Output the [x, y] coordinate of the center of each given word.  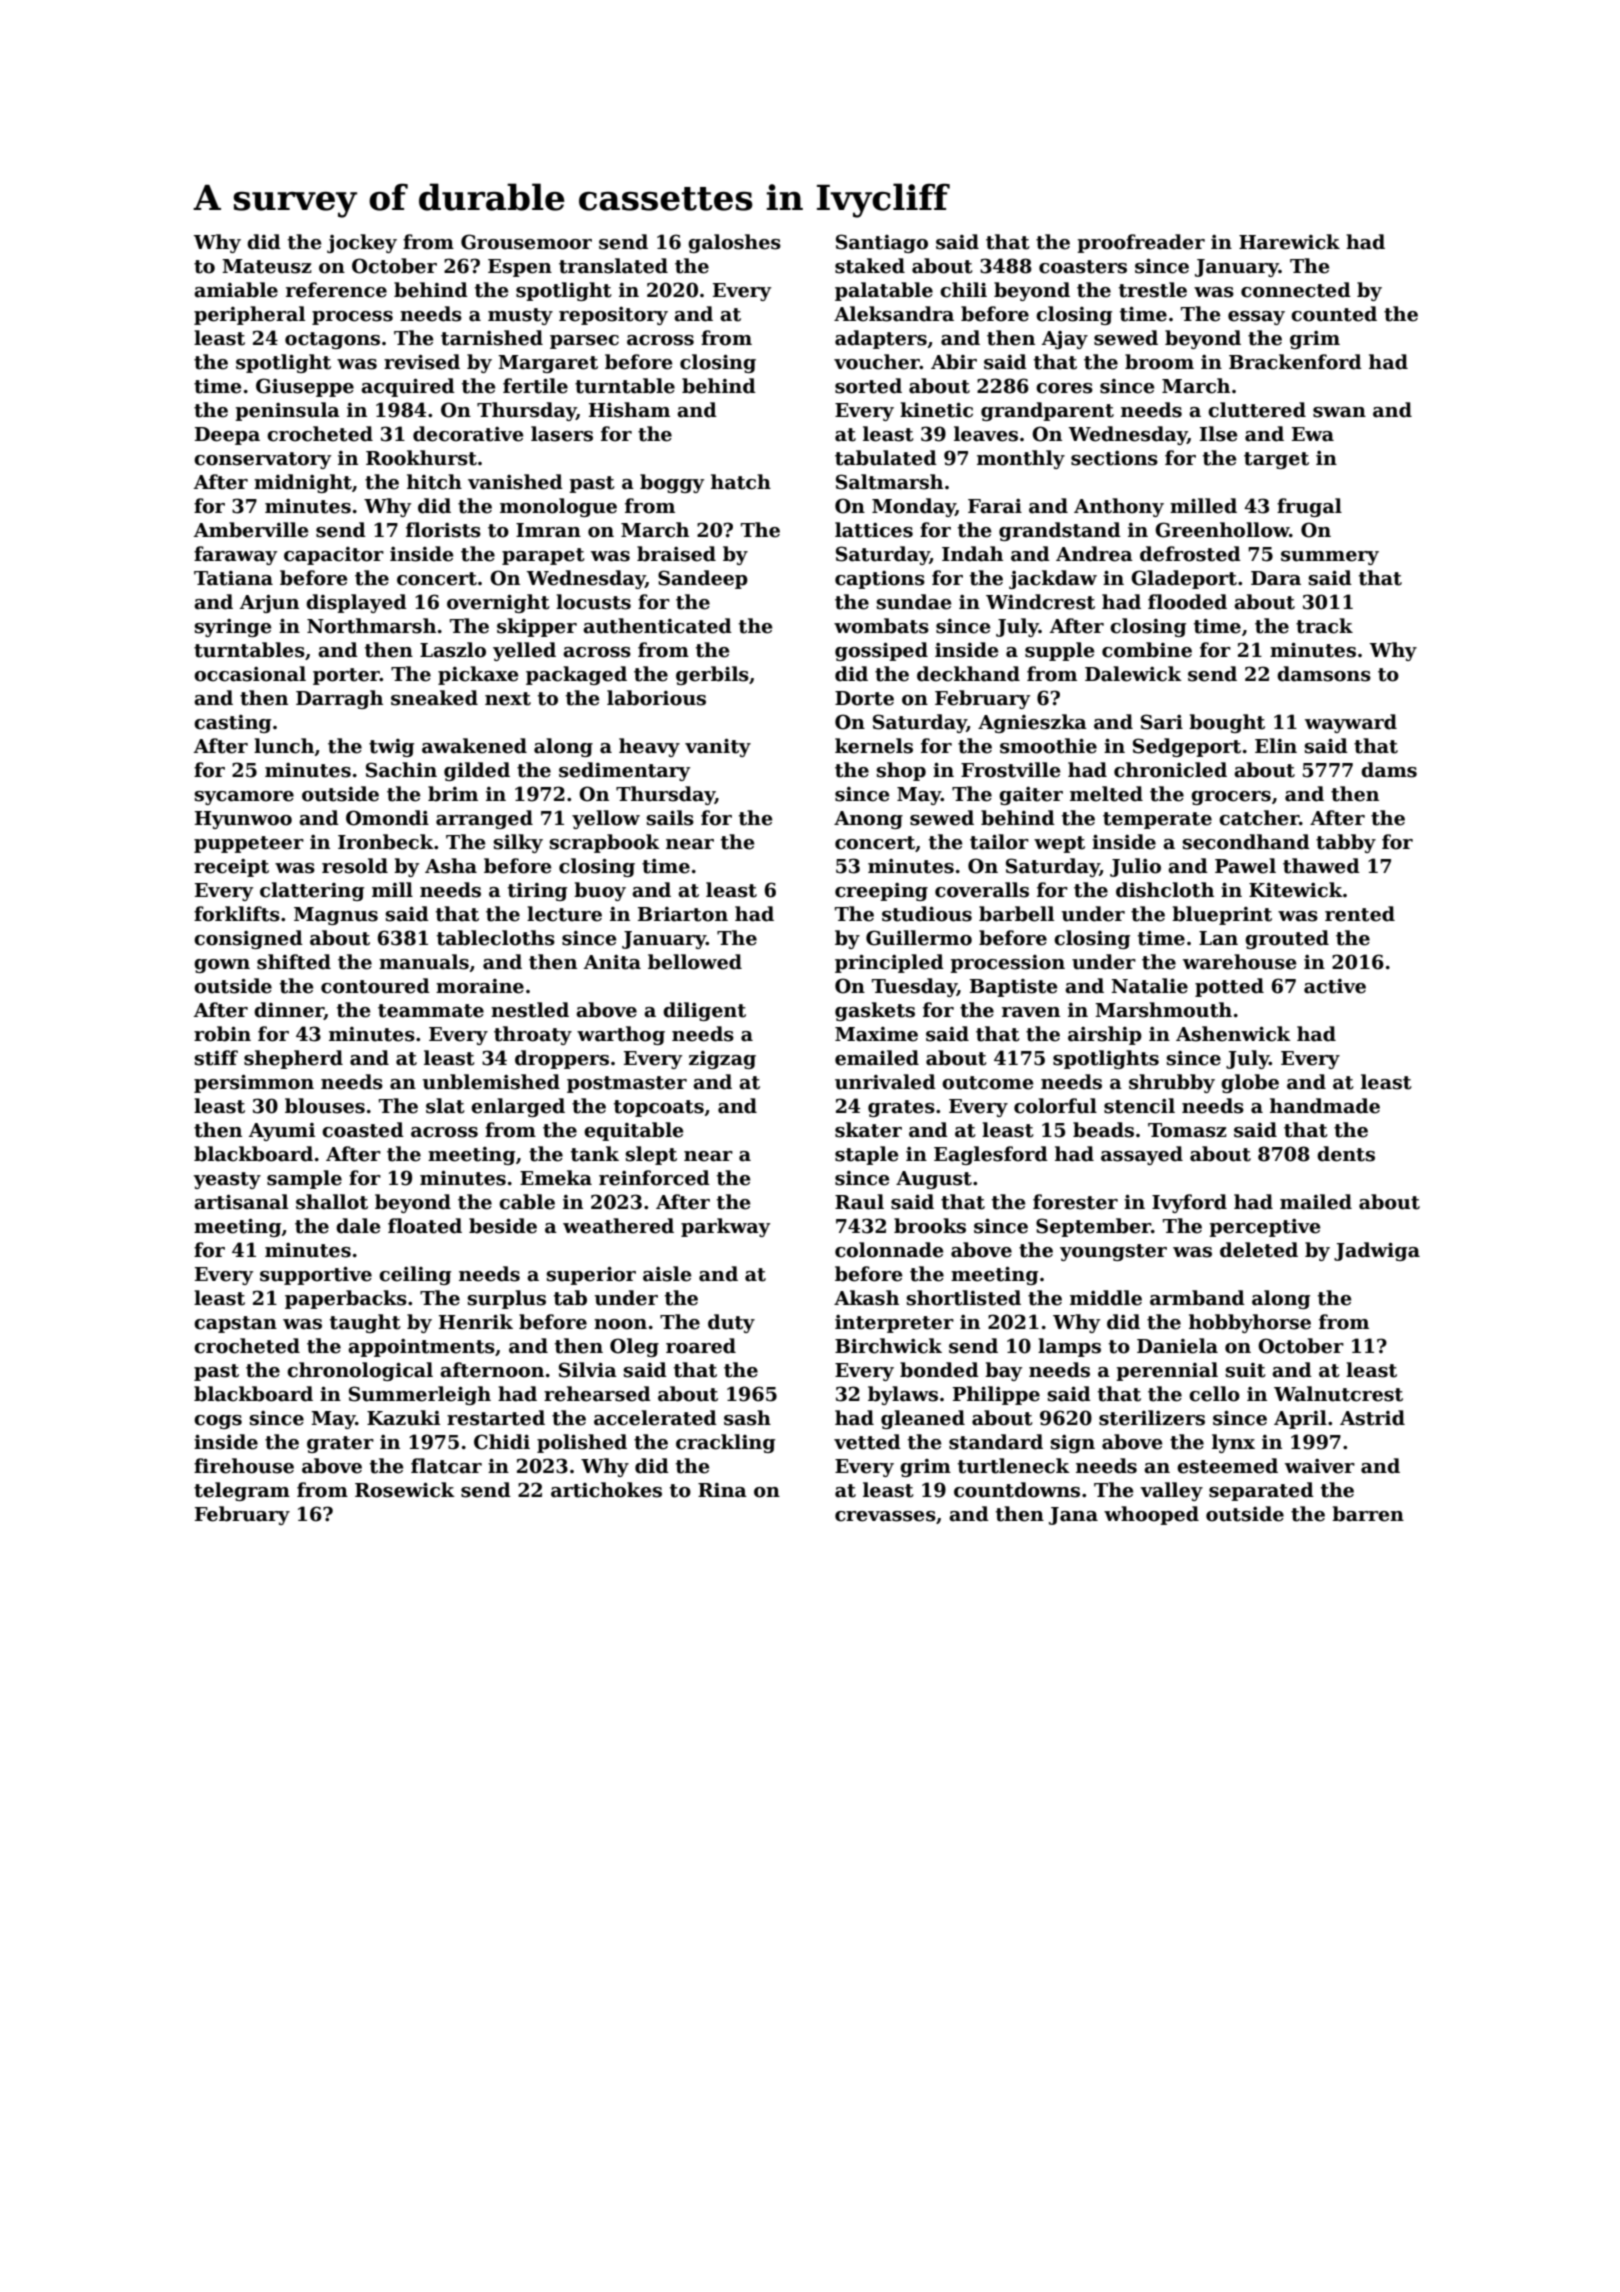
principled [889, 963]
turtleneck [1014, 1466]
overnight [498, 603]
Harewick [1289, 242]
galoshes [734, 243]
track [1324, 626]
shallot [332, 1202]
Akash [866, 1298]
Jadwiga [1377, 1251]
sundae [914, 602]
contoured [375, 986]
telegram [242, 1491]
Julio [1135, 867]
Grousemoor [526, 242]
